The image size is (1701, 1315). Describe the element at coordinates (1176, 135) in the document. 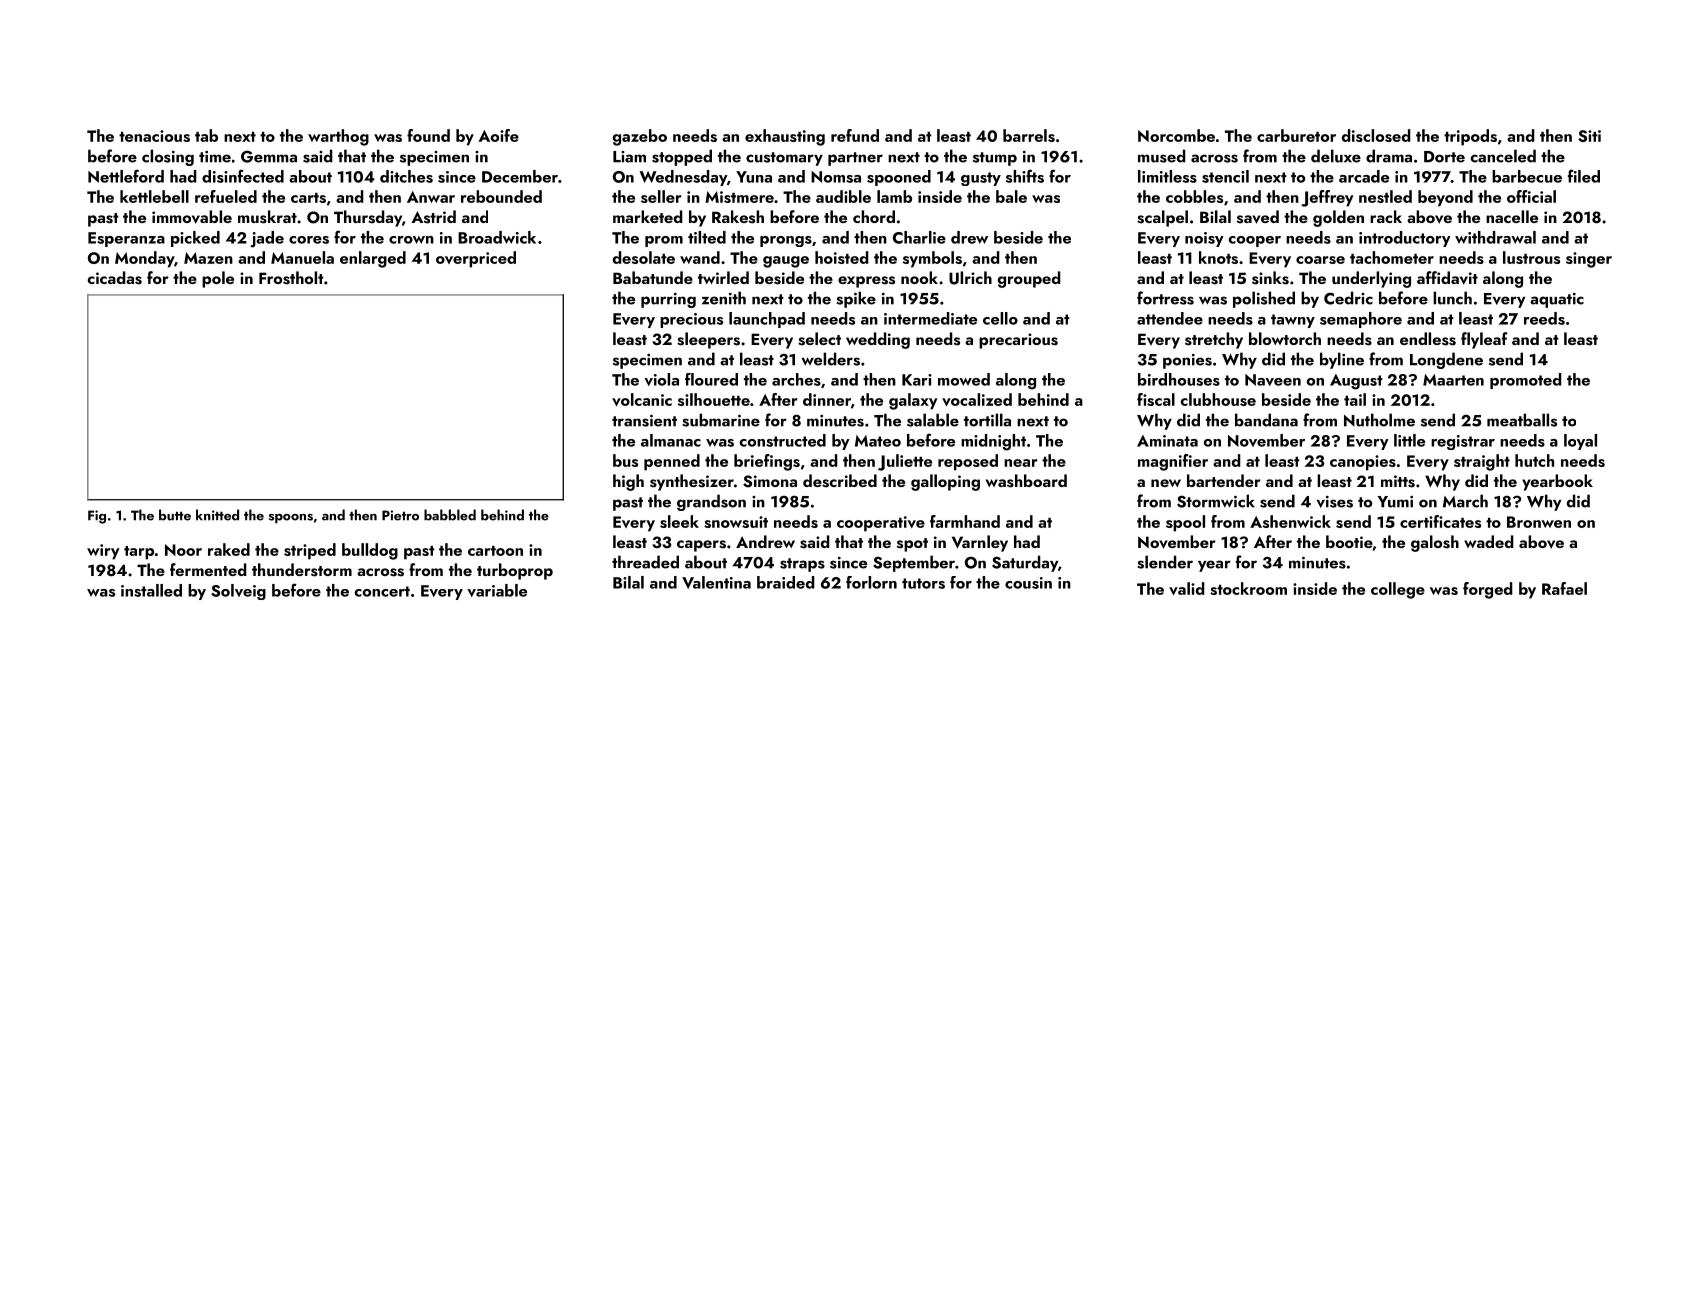

I see `Norcombe` at that location.
